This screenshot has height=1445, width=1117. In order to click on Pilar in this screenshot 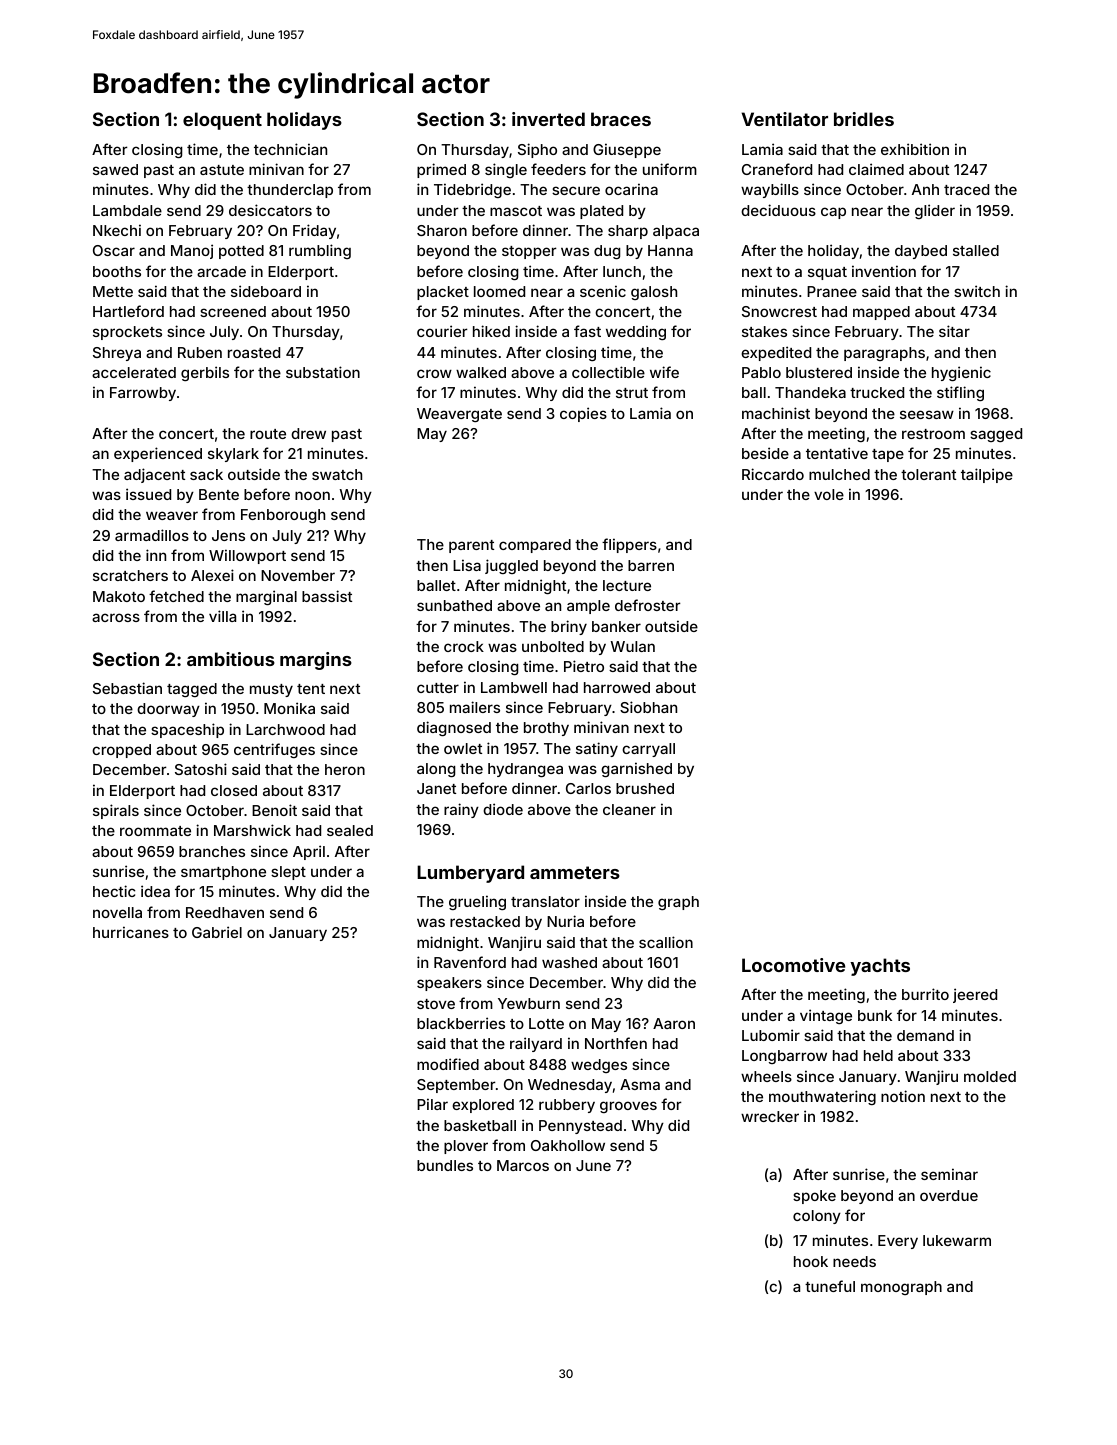, I will do `click(432, 1104)`.
